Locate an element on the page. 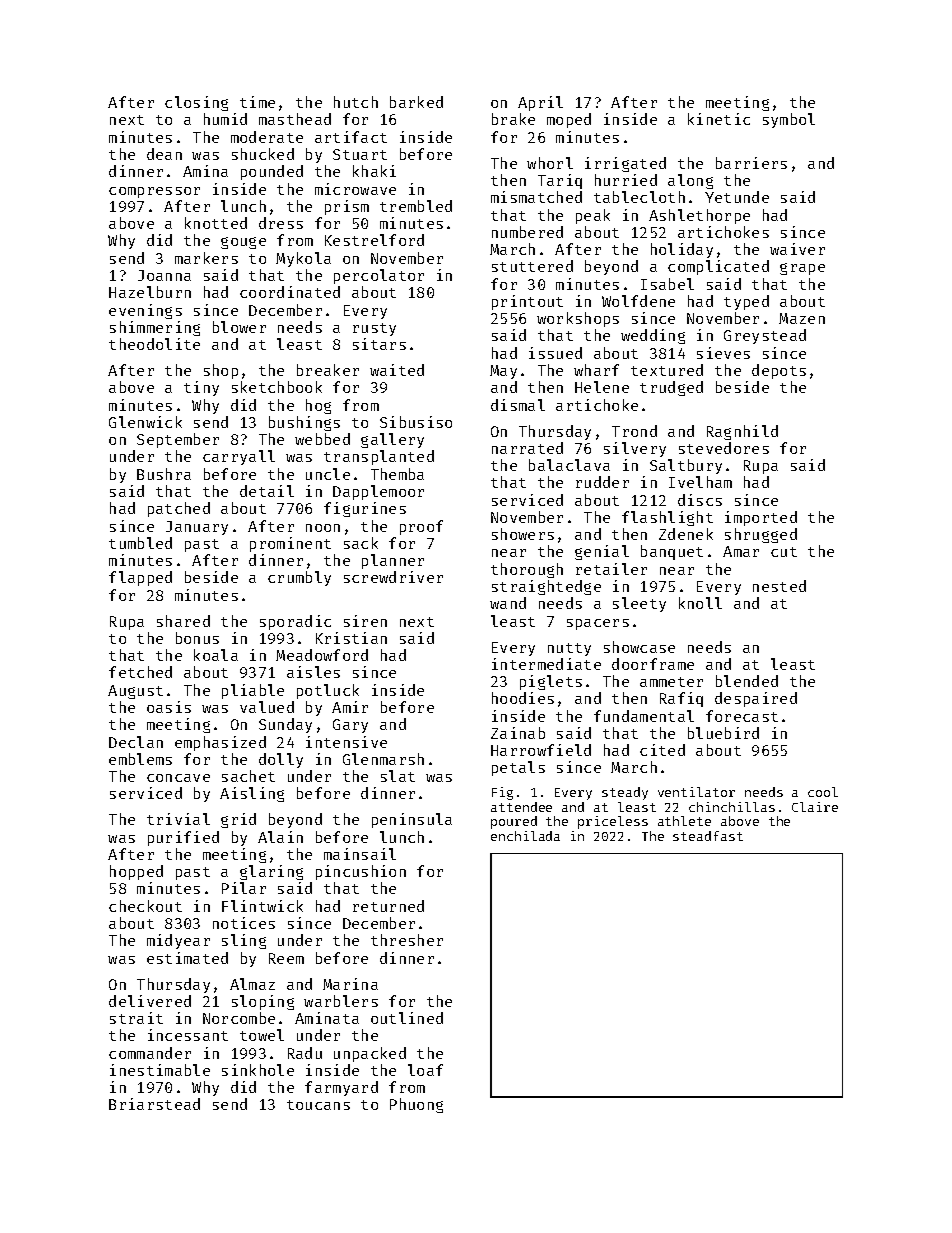 The width and height of the page is (952, 1233). Glenwick is located at coordinates (145, 422).
